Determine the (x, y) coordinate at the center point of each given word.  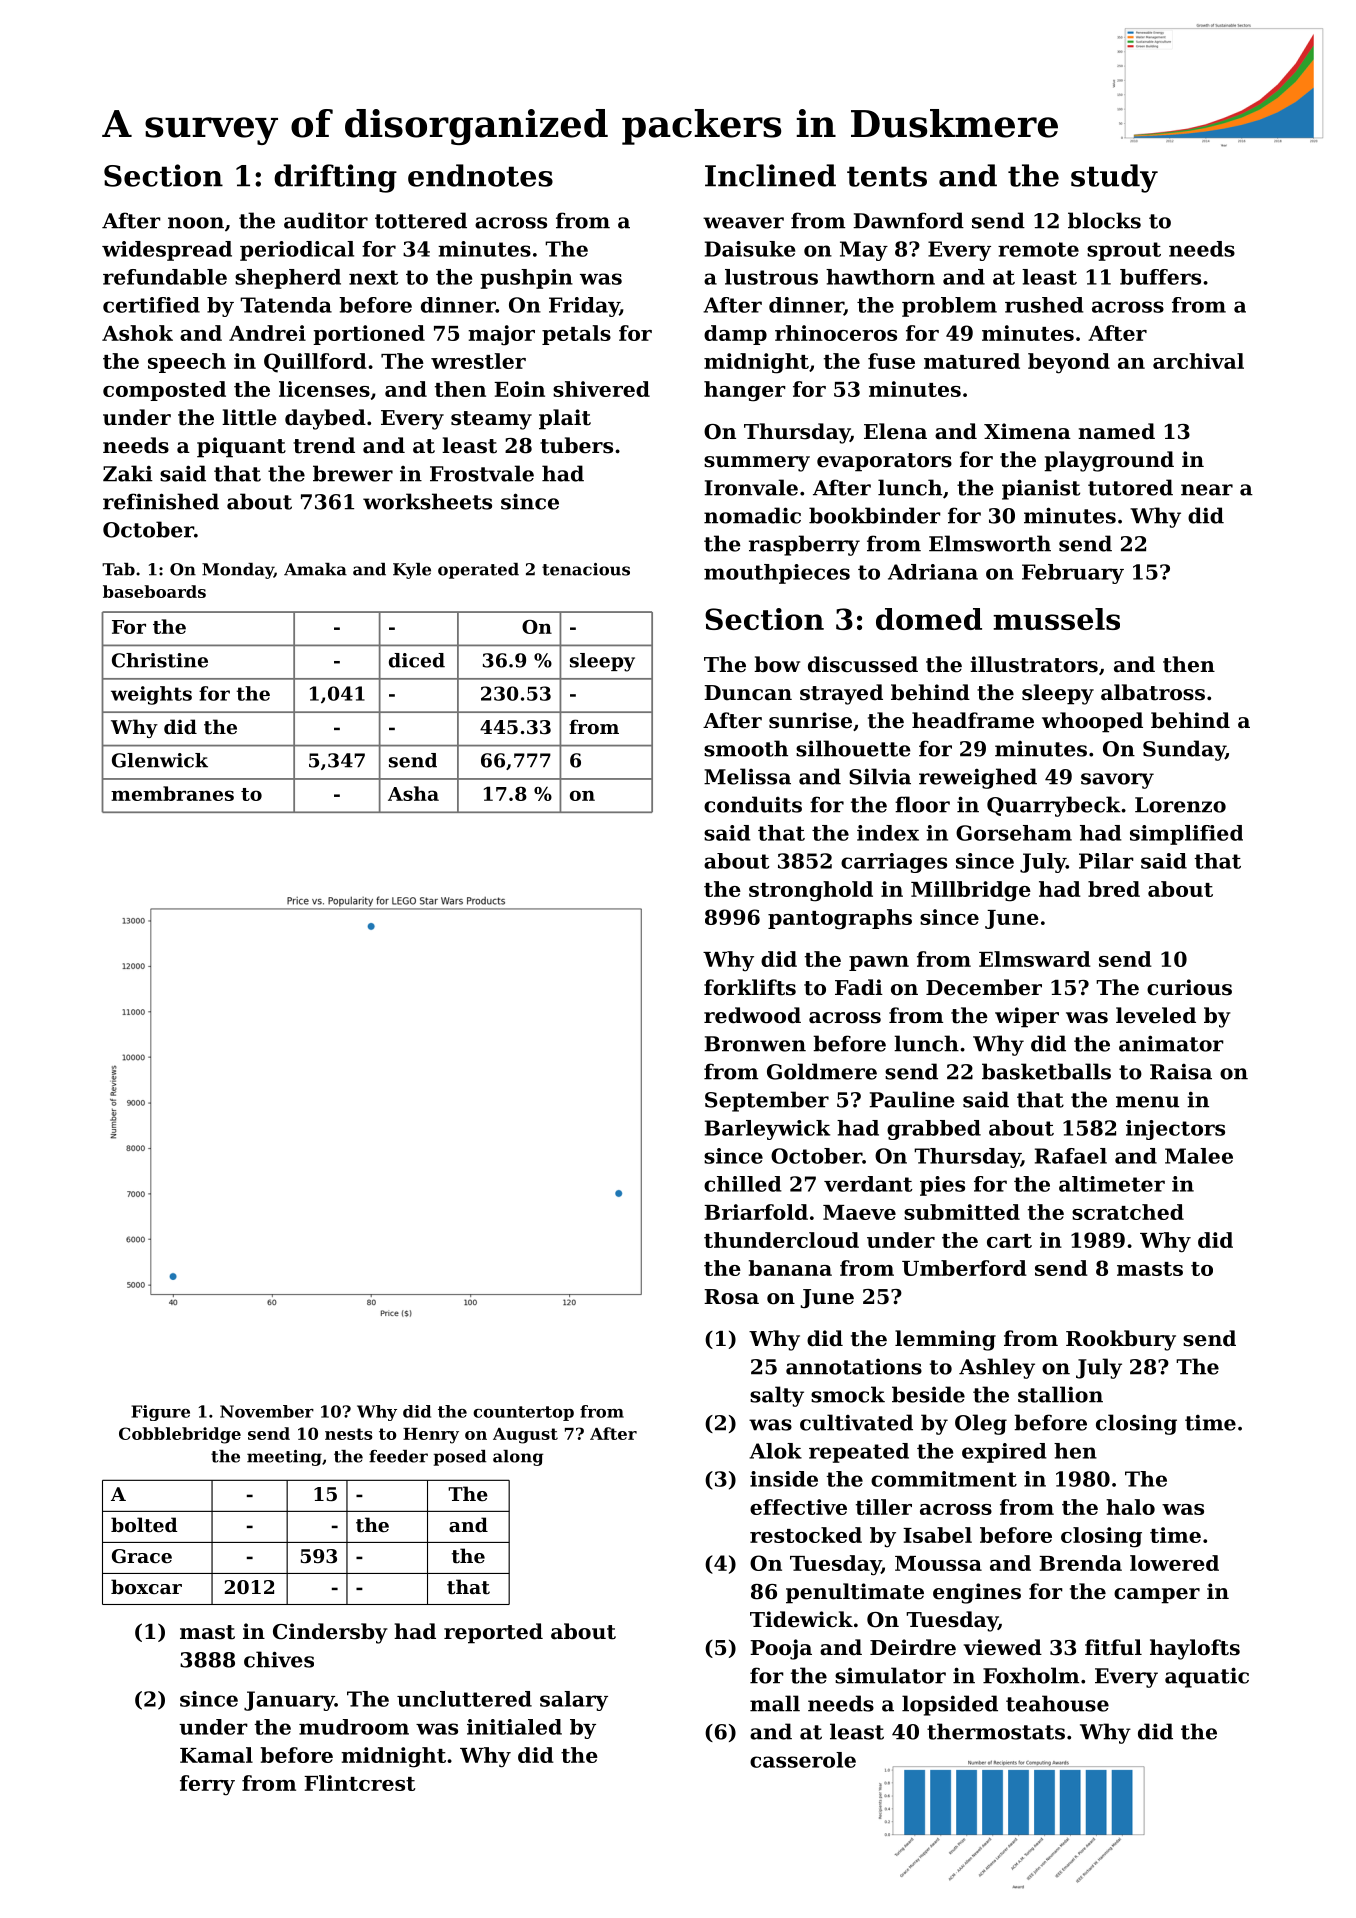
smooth (746, 748)
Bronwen (755, 1044)
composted (164, 391)
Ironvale (751, 487)
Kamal (216, 1755)
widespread (167, 251)
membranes (172, 793)
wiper (1027, 1017)
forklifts (750, 987)
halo (1130, 1507)
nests (349, 1434)
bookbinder (875, 515)
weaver (743, 223)
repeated (859, 1453)
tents (887, 176)
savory (1117, 781)
